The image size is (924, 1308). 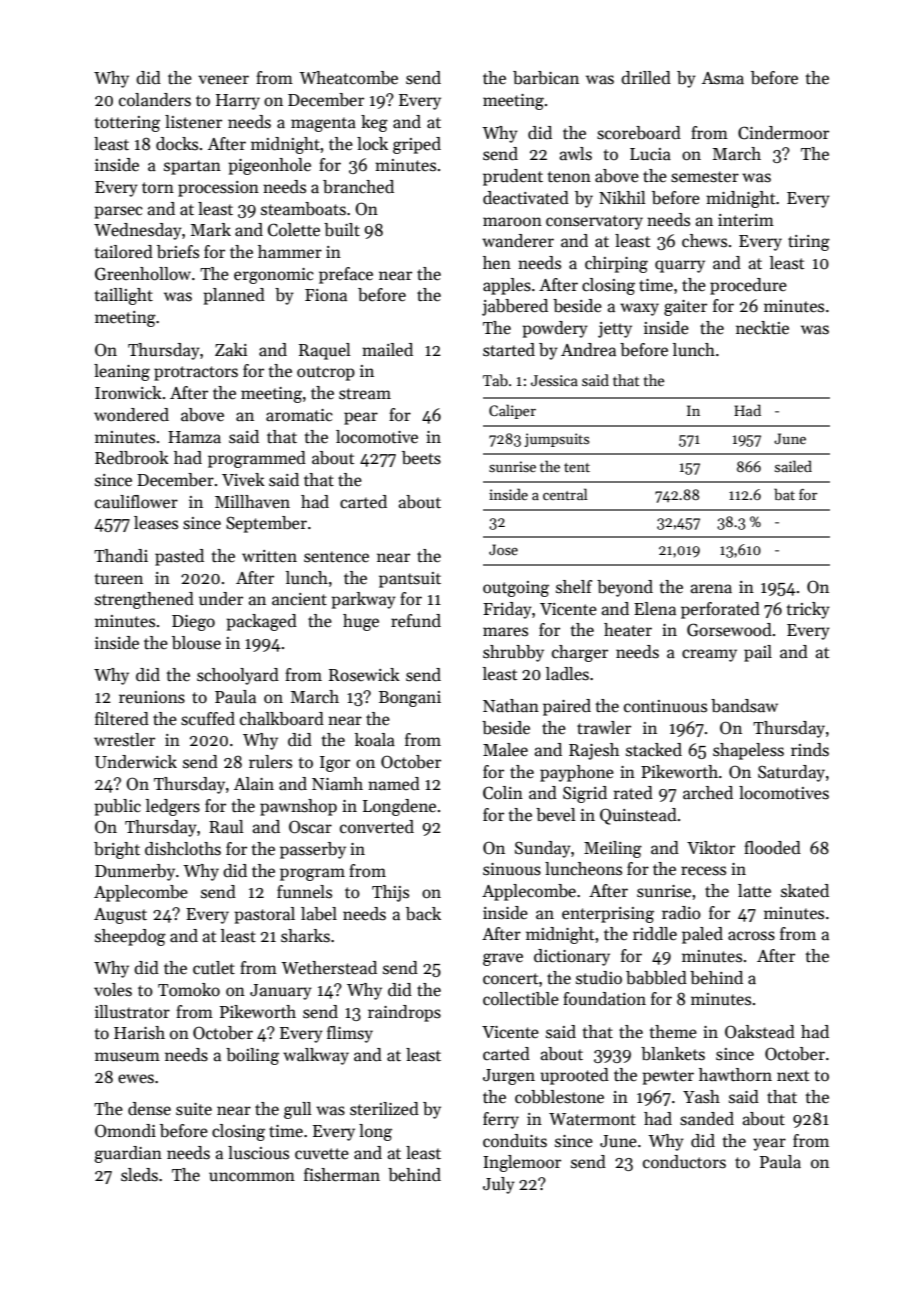 I want to click on sailed, so click(x=793, y=466).
